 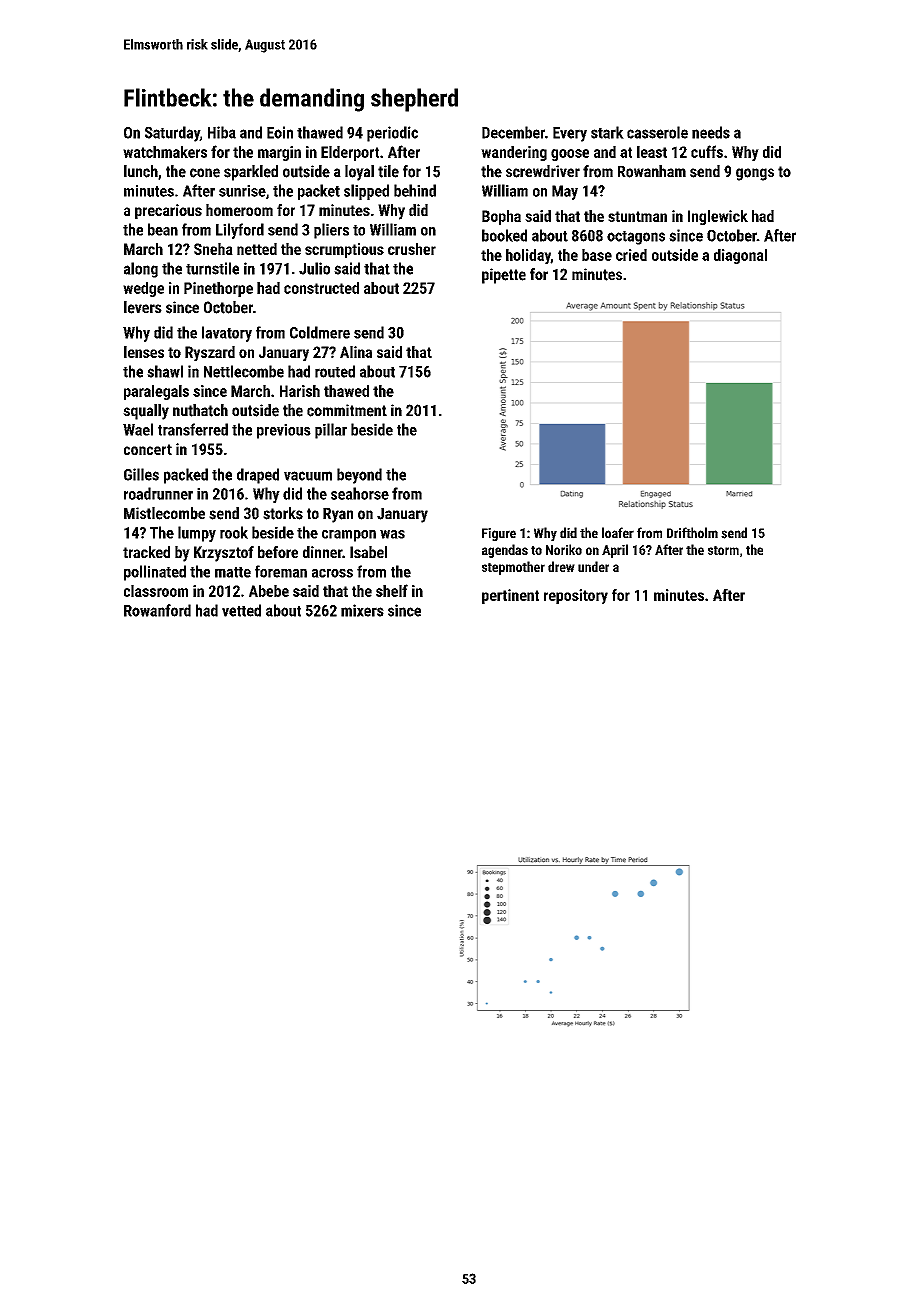 I want to click on Wael, so click(x=138, y=429).
